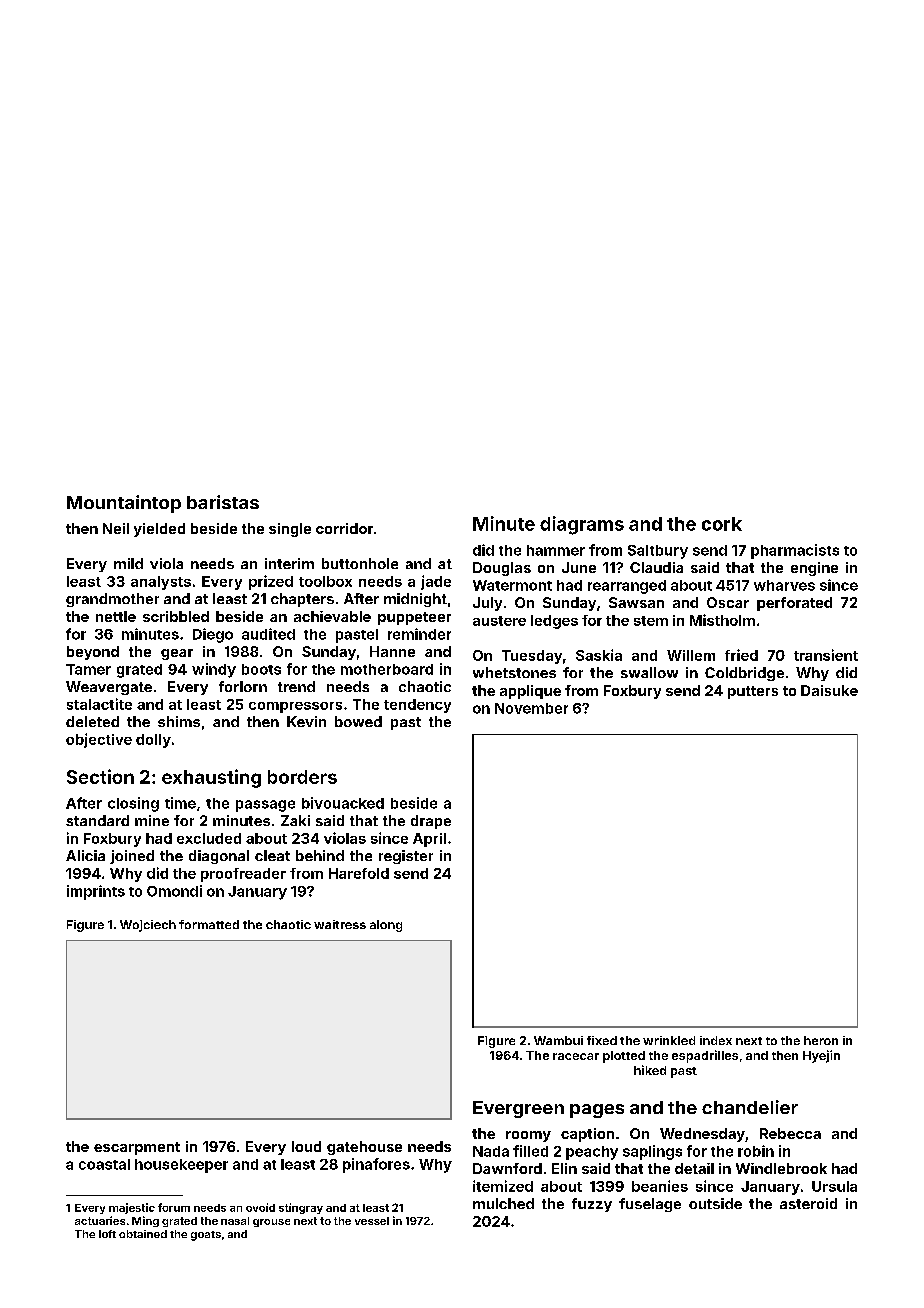 Image resolution: width=924 pixels, height=1308 pixels. I want to click on baristas, so click(223, 502).
